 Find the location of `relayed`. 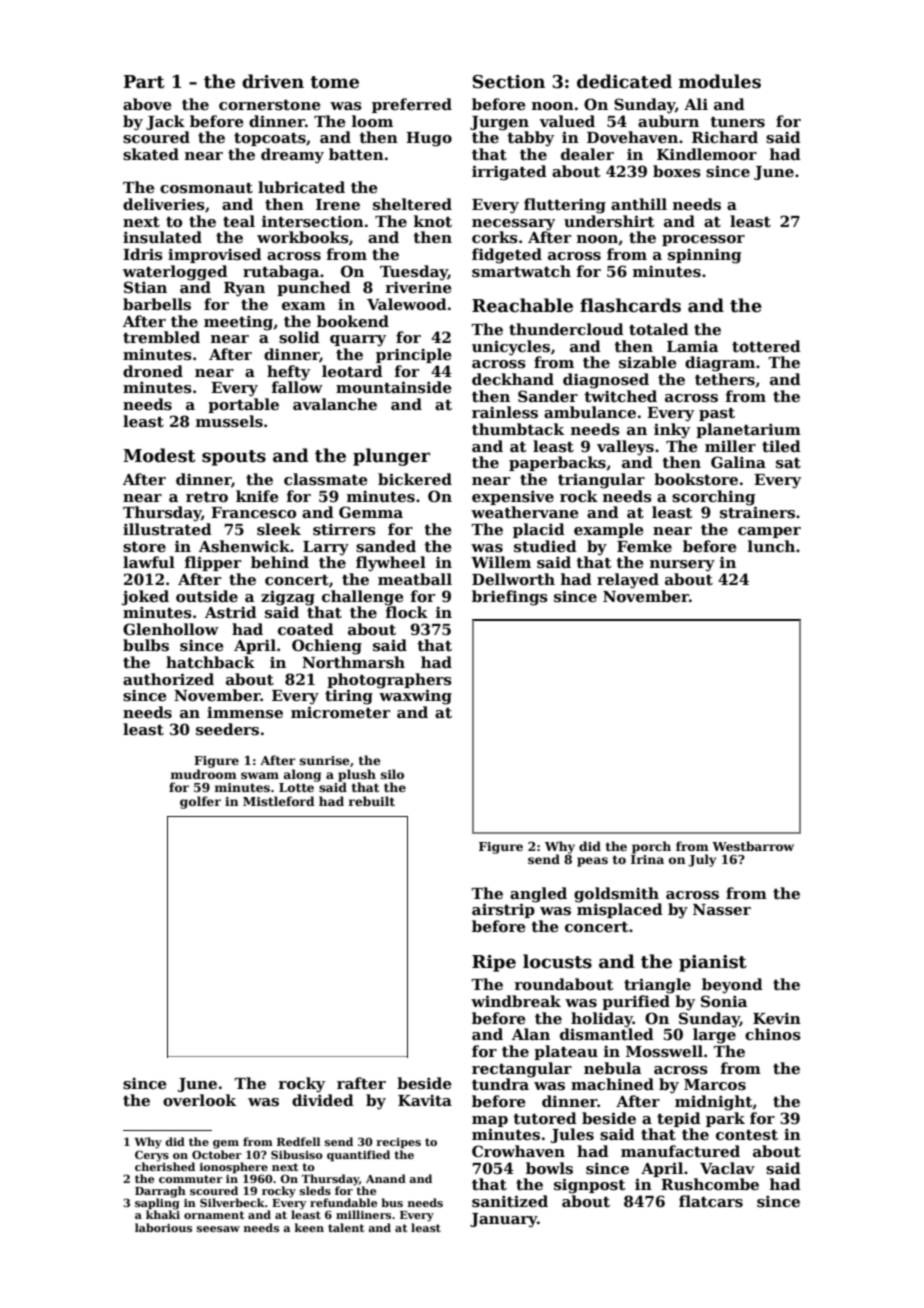

relayed is located at coordinates (628, 581).
